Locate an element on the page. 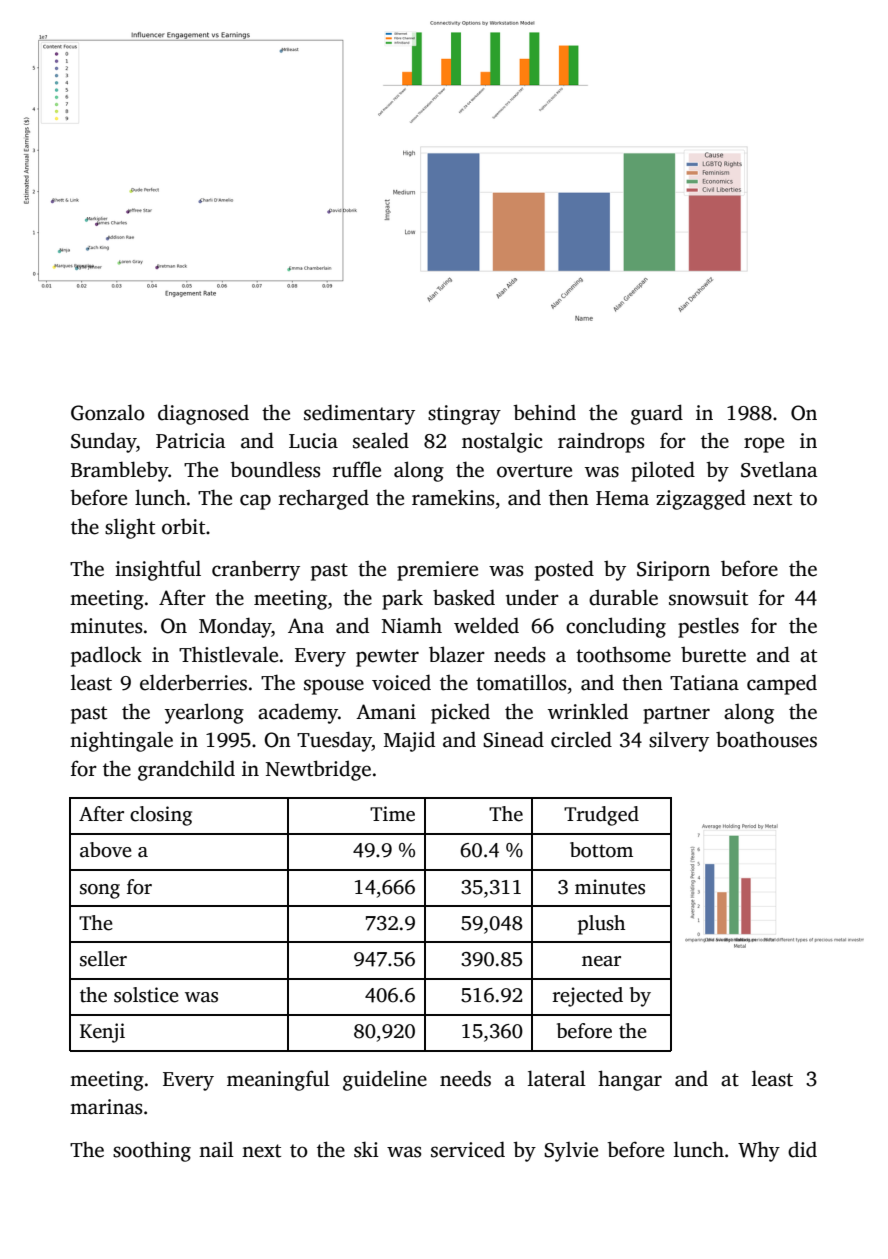 The width and height of the document is (888, 1259). snowsuit is located at coordinates (708, 598).
